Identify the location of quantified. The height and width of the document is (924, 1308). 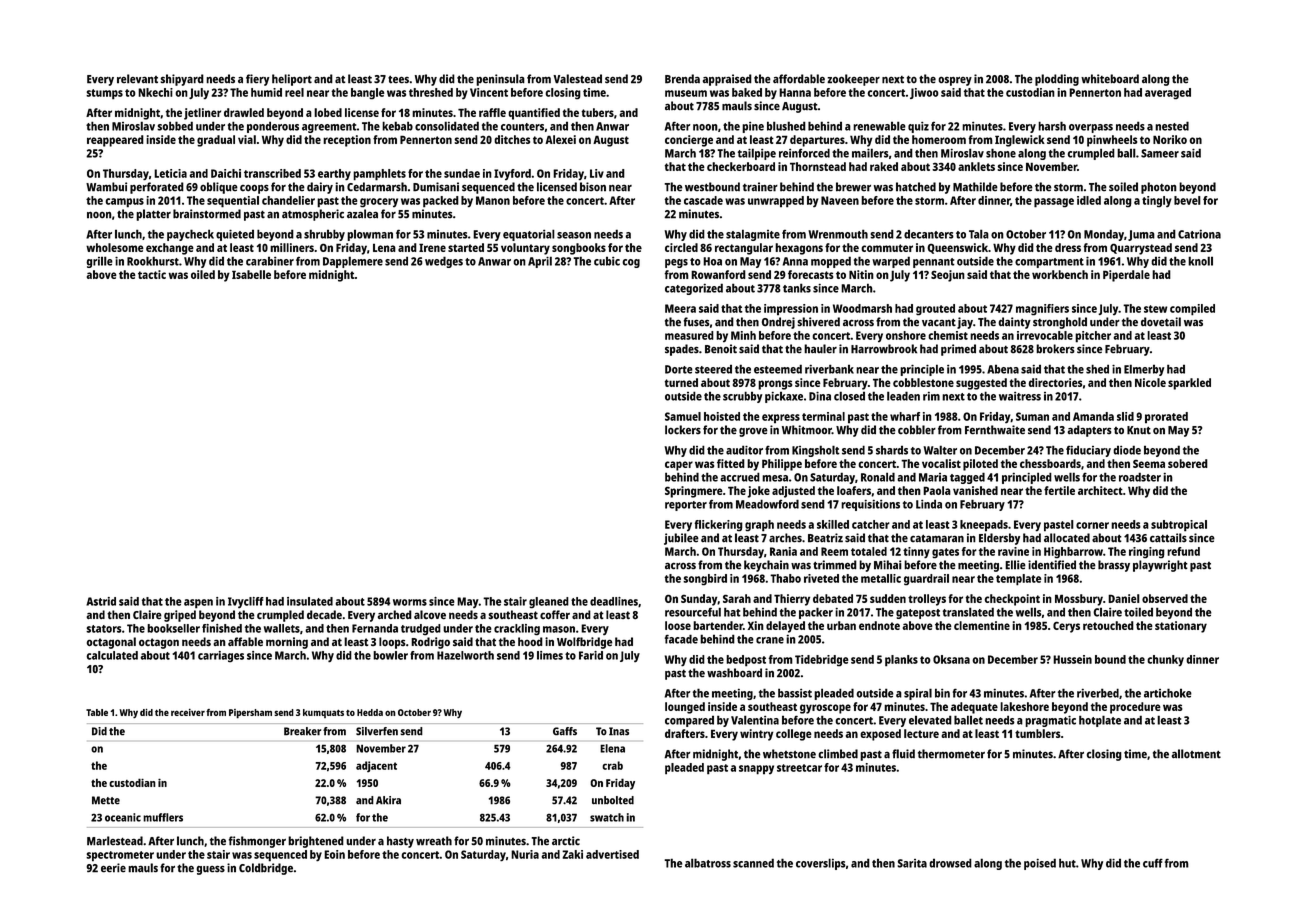
(534, 114).
